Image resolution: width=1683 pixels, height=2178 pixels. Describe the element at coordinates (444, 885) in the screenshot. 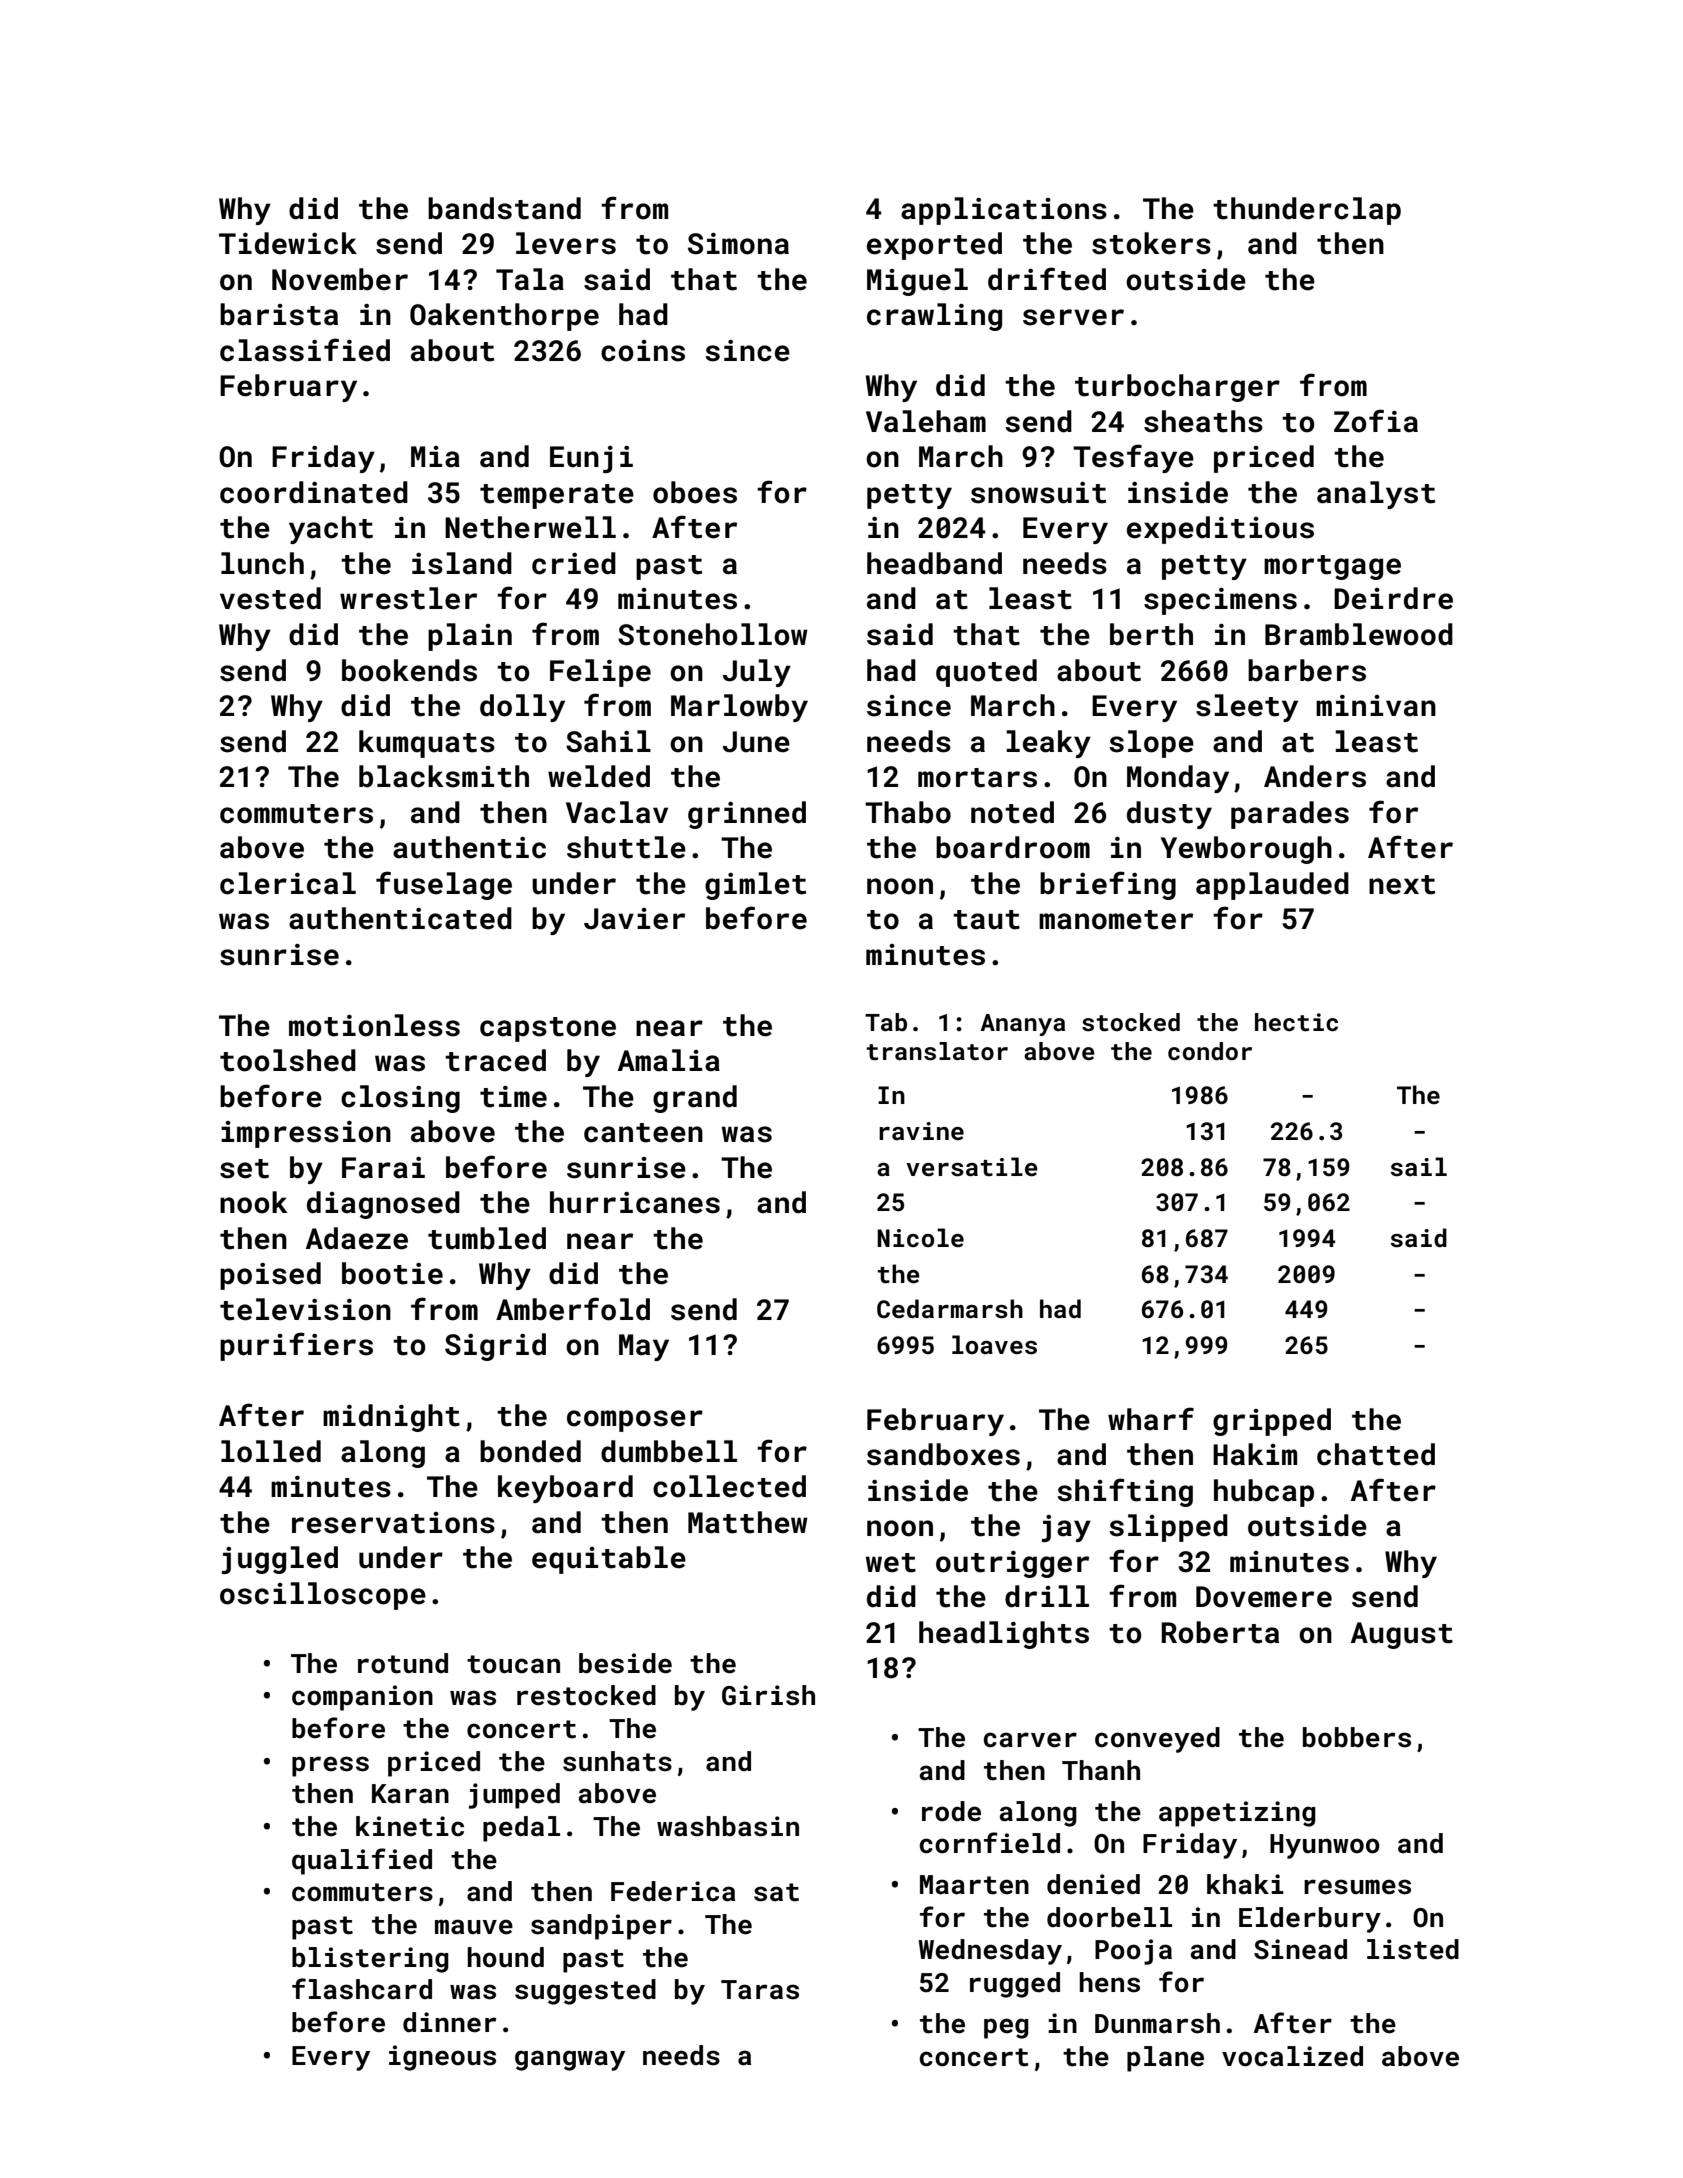

I see `fuselage` at that location.
